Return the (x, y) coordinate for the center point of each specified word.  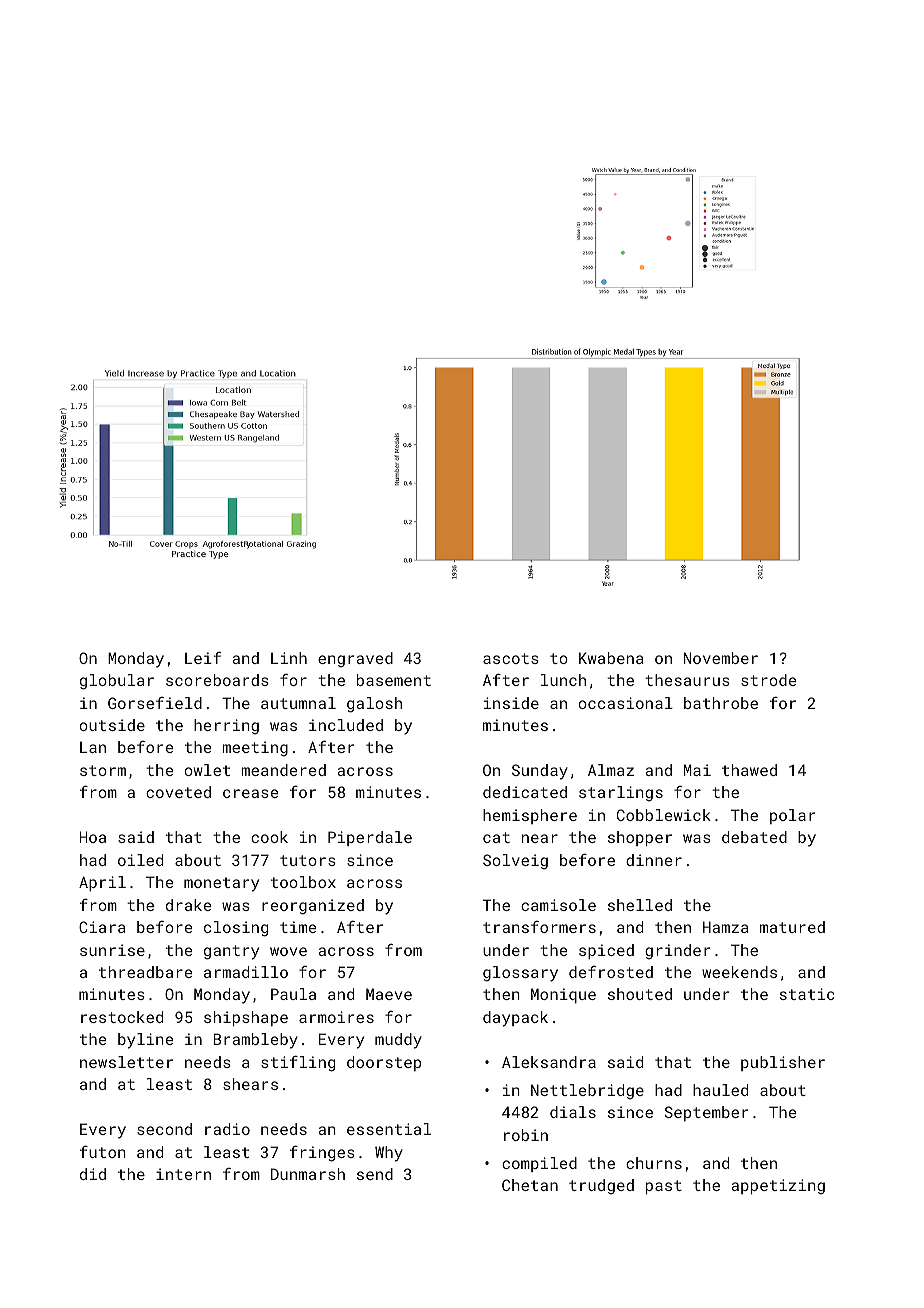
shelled (640, 905)
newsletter (126, 1062)
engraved (355, 660)
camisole (558, 905)
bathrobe (721, 703)
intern (183, 1174)
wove (288, 951)
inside (511, 703)
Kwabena (611, 658)
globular (117, 682)
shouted (640, 994)
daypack (515, 1019)
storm (103, 770)
